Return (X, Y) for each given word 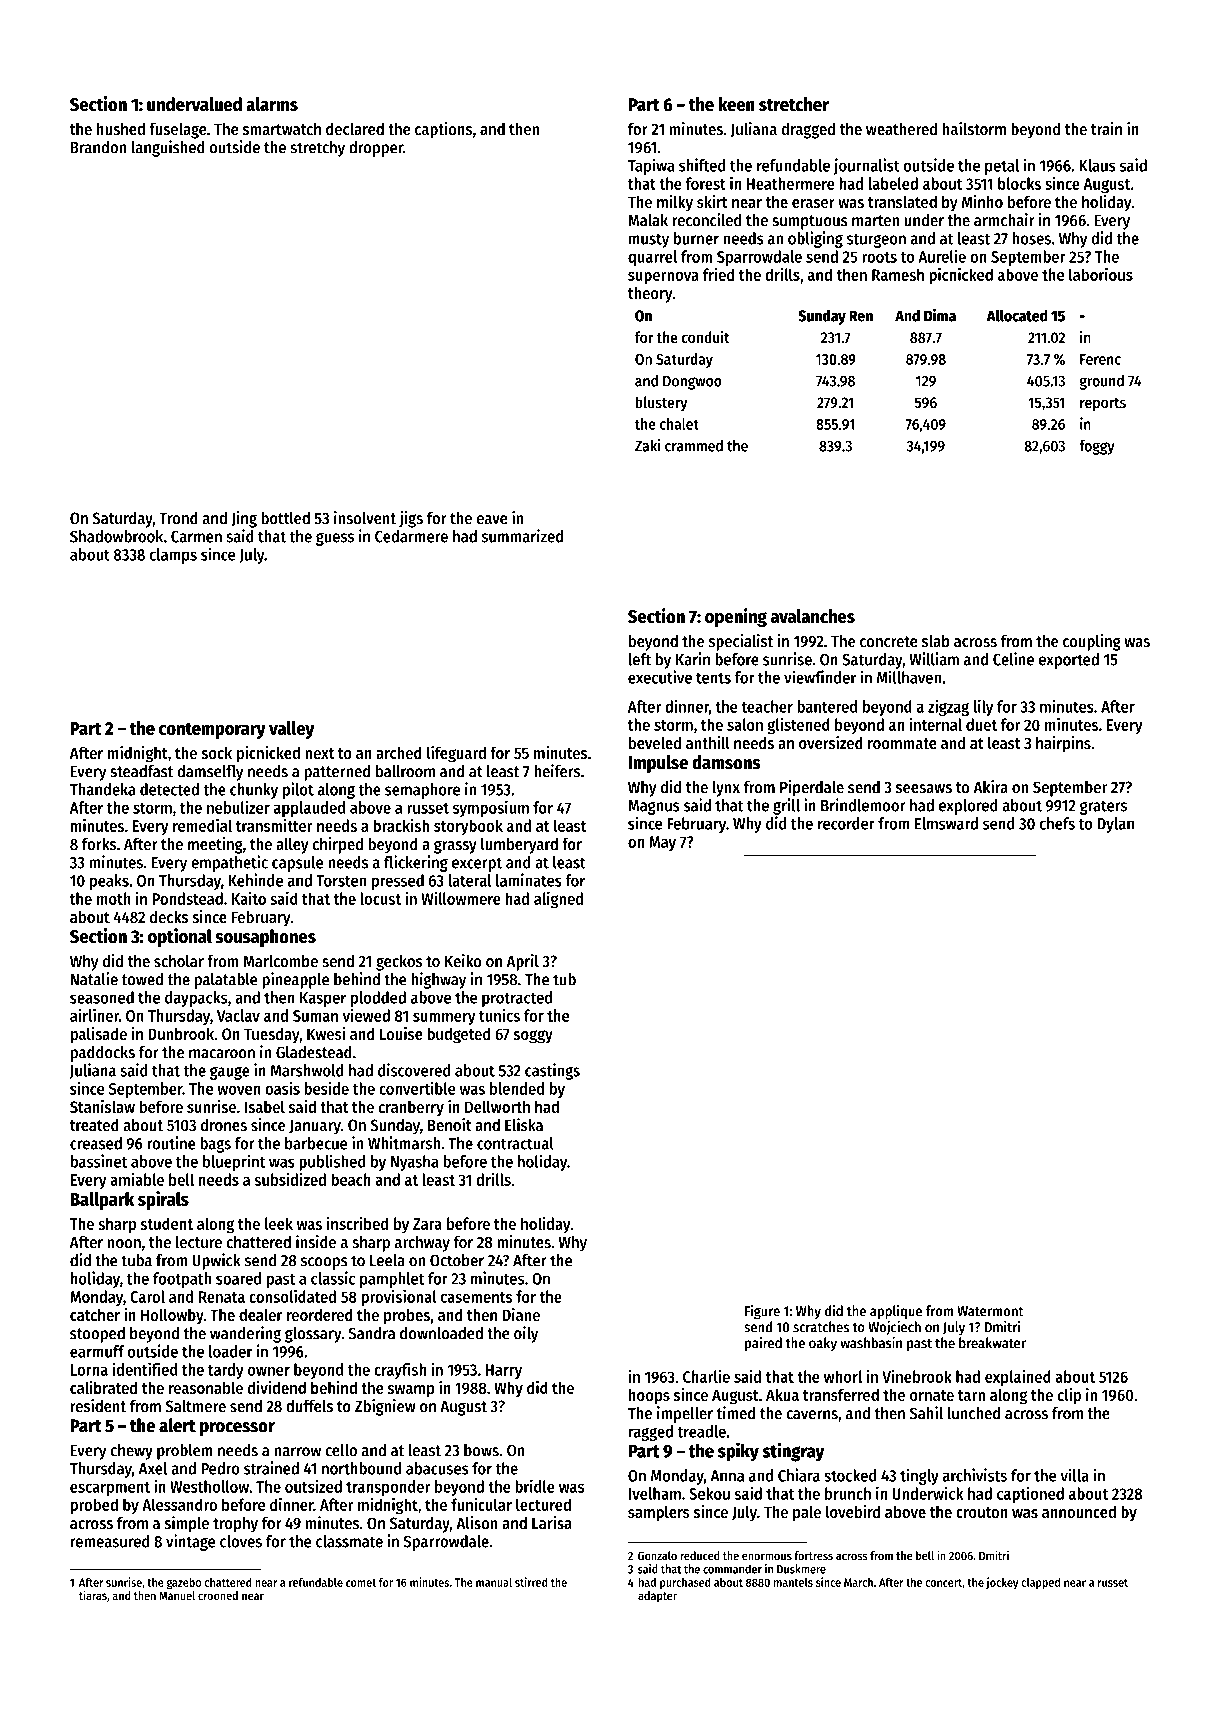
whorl (843, 1376)
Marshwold (307, 1070)
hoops (649, 1396)
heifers (557, 771)
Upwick (216, 1261)
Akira (990, 787)
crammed (694, 446)
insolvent (365, 518)
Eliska (524, 1125)
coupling (1092, 642)
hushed (121, 128)
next (319, 753)
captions (443, 130)
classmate (349, 1541)
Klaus (1097, 165)
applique (896, 1312)
